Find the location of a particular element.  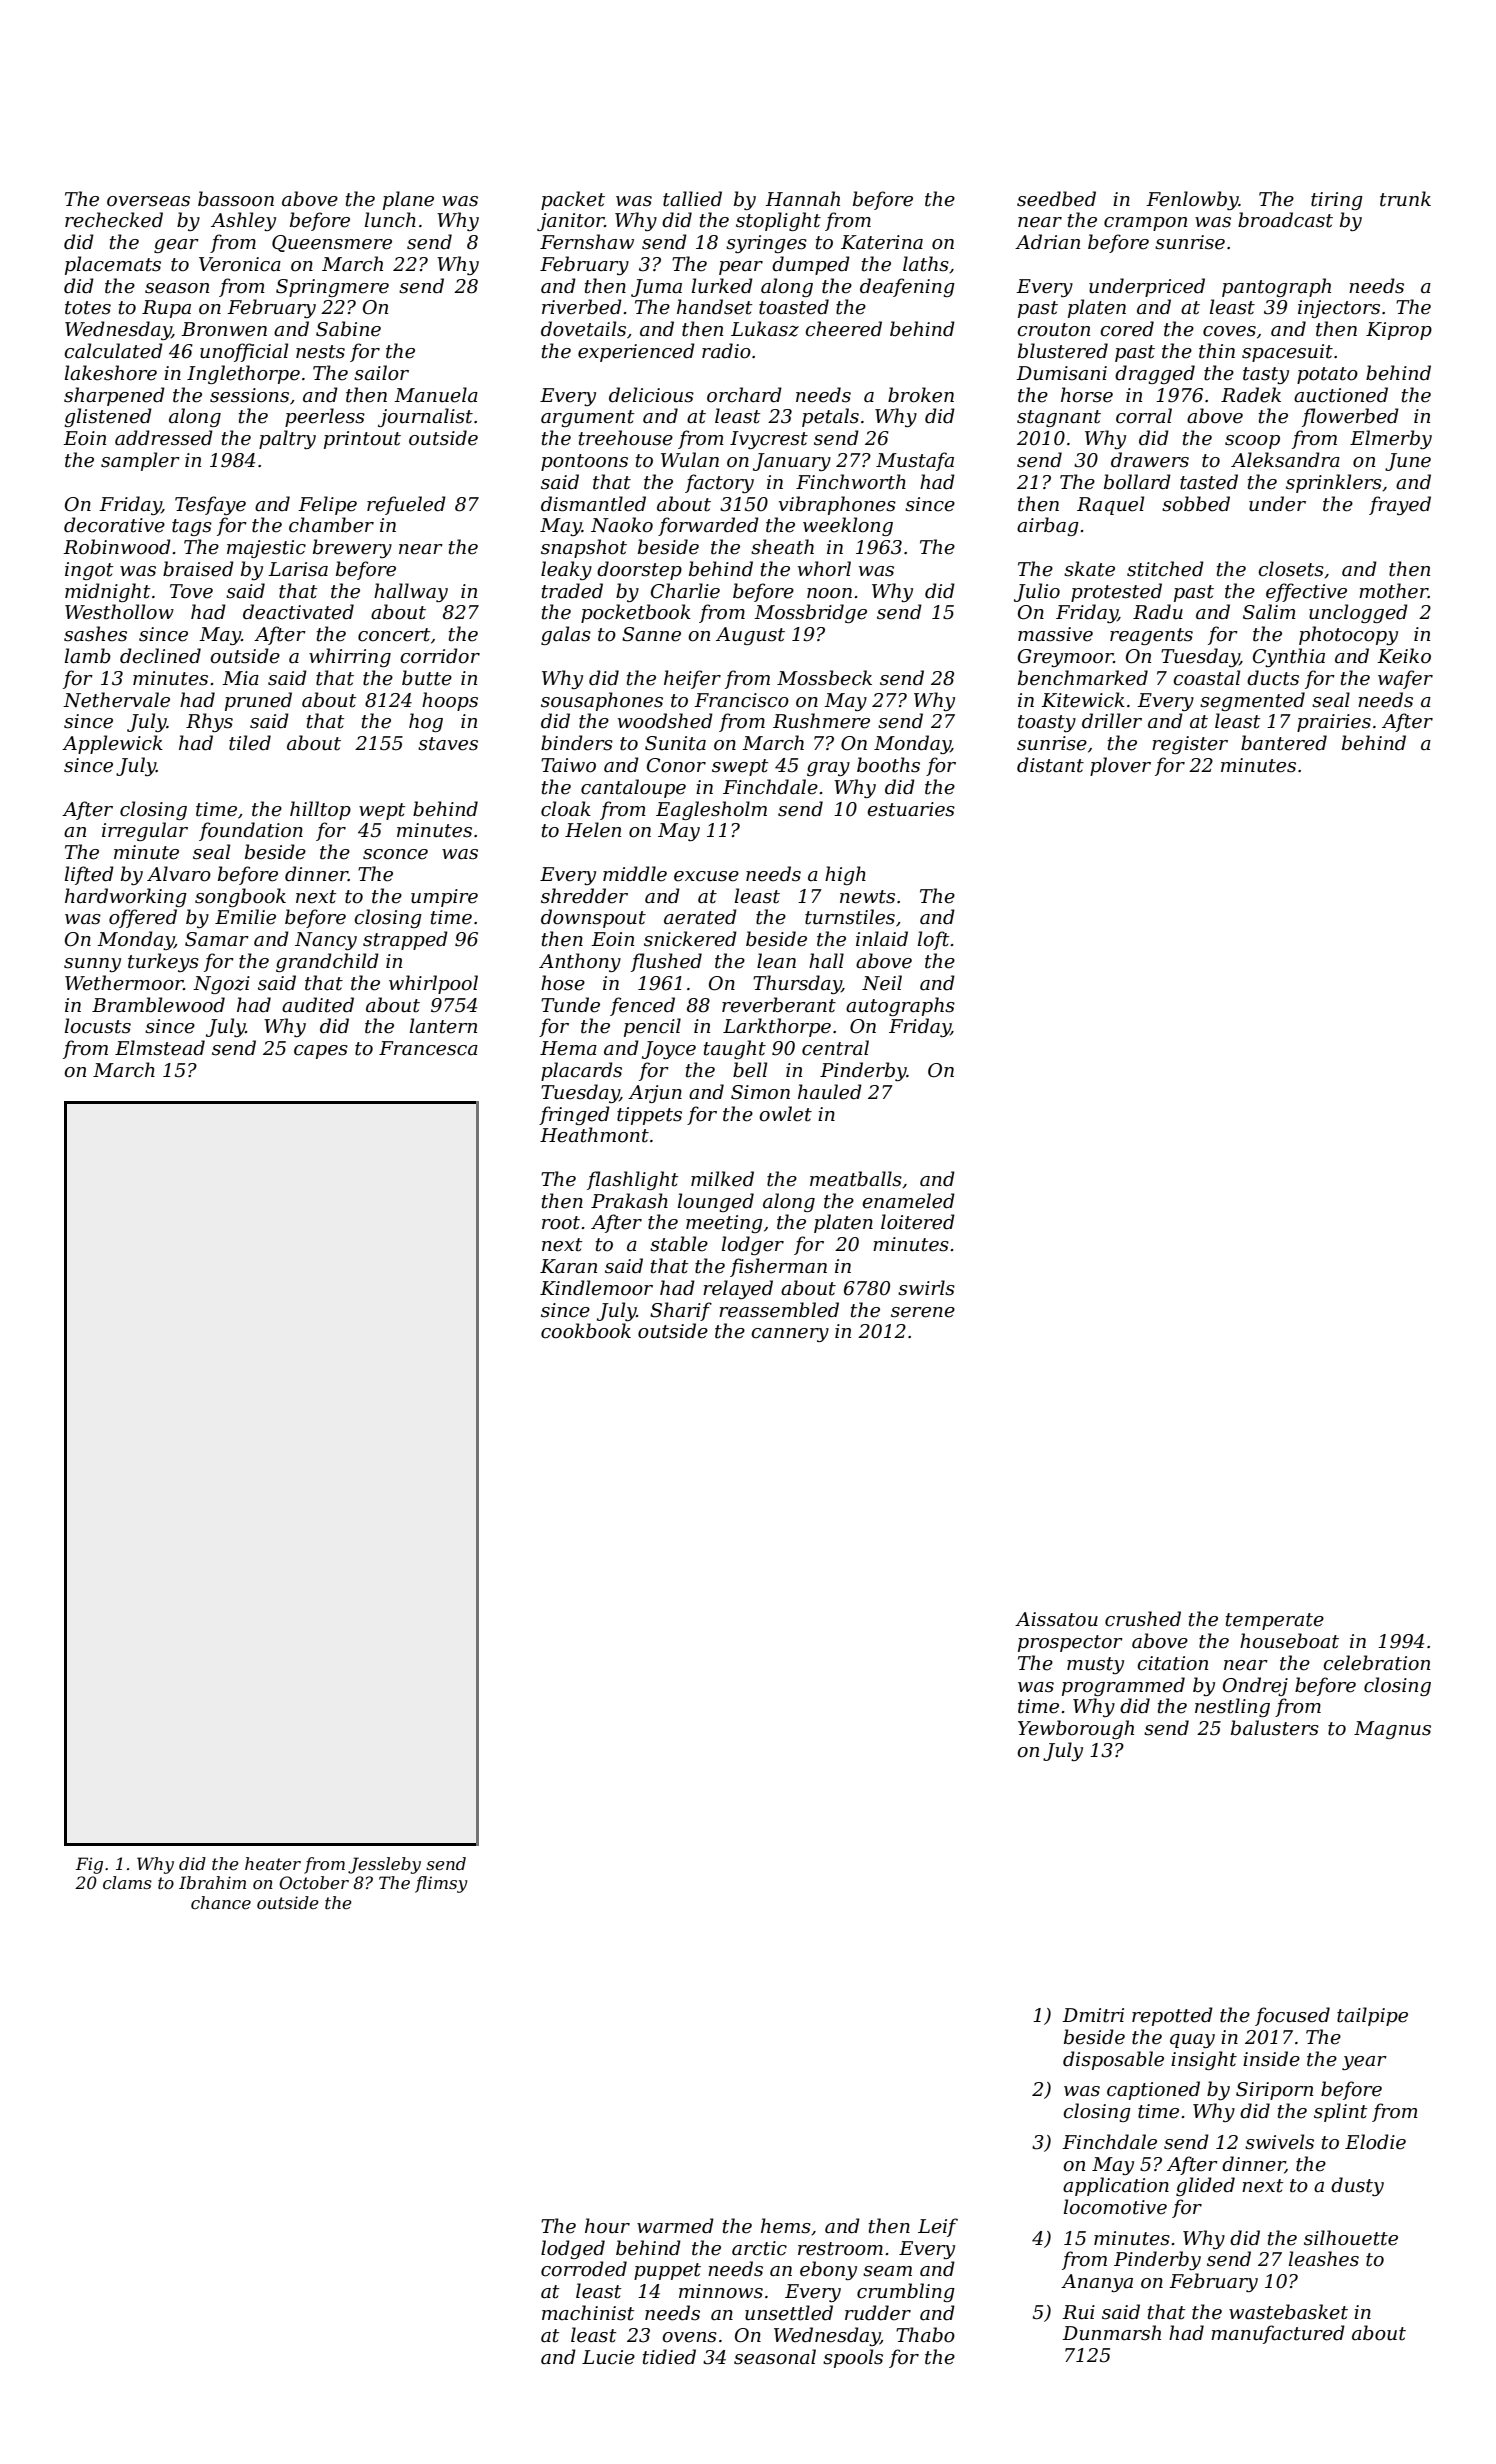

tiled is located at coordinates (250, 743).
